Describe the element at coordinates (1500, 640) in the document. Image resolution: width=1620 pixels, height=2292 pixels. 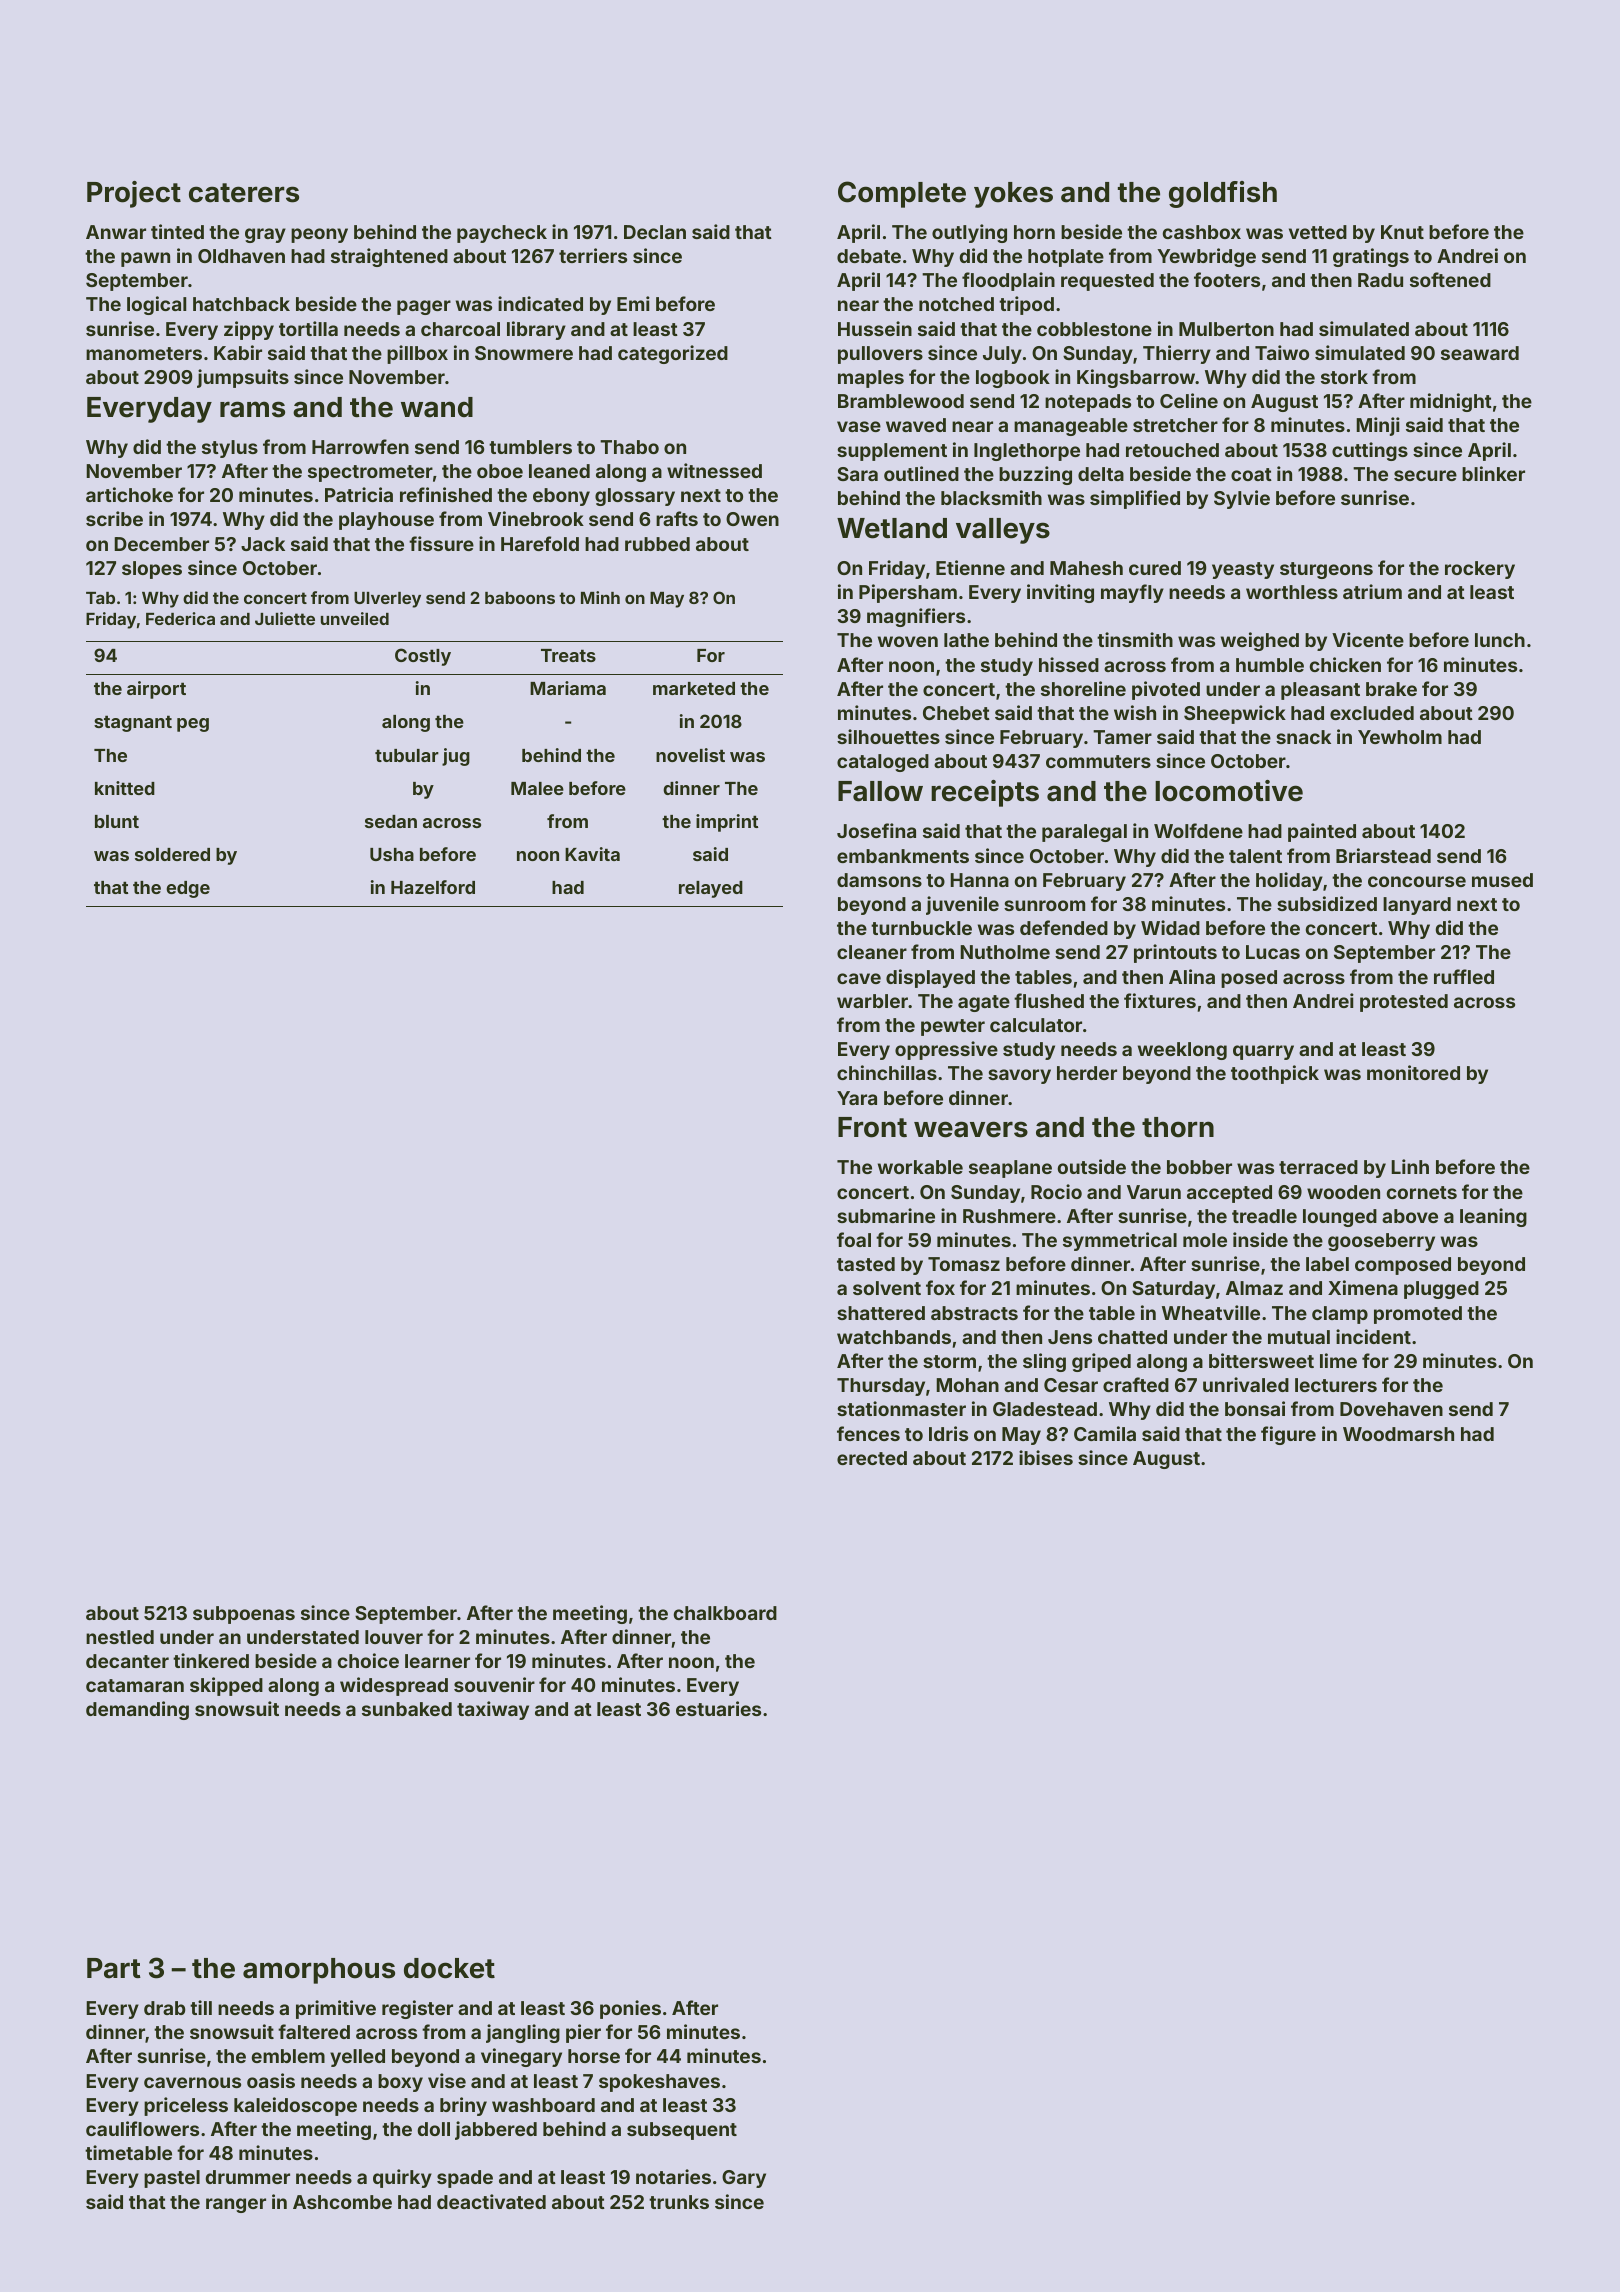
I see `lunch` at that location.
